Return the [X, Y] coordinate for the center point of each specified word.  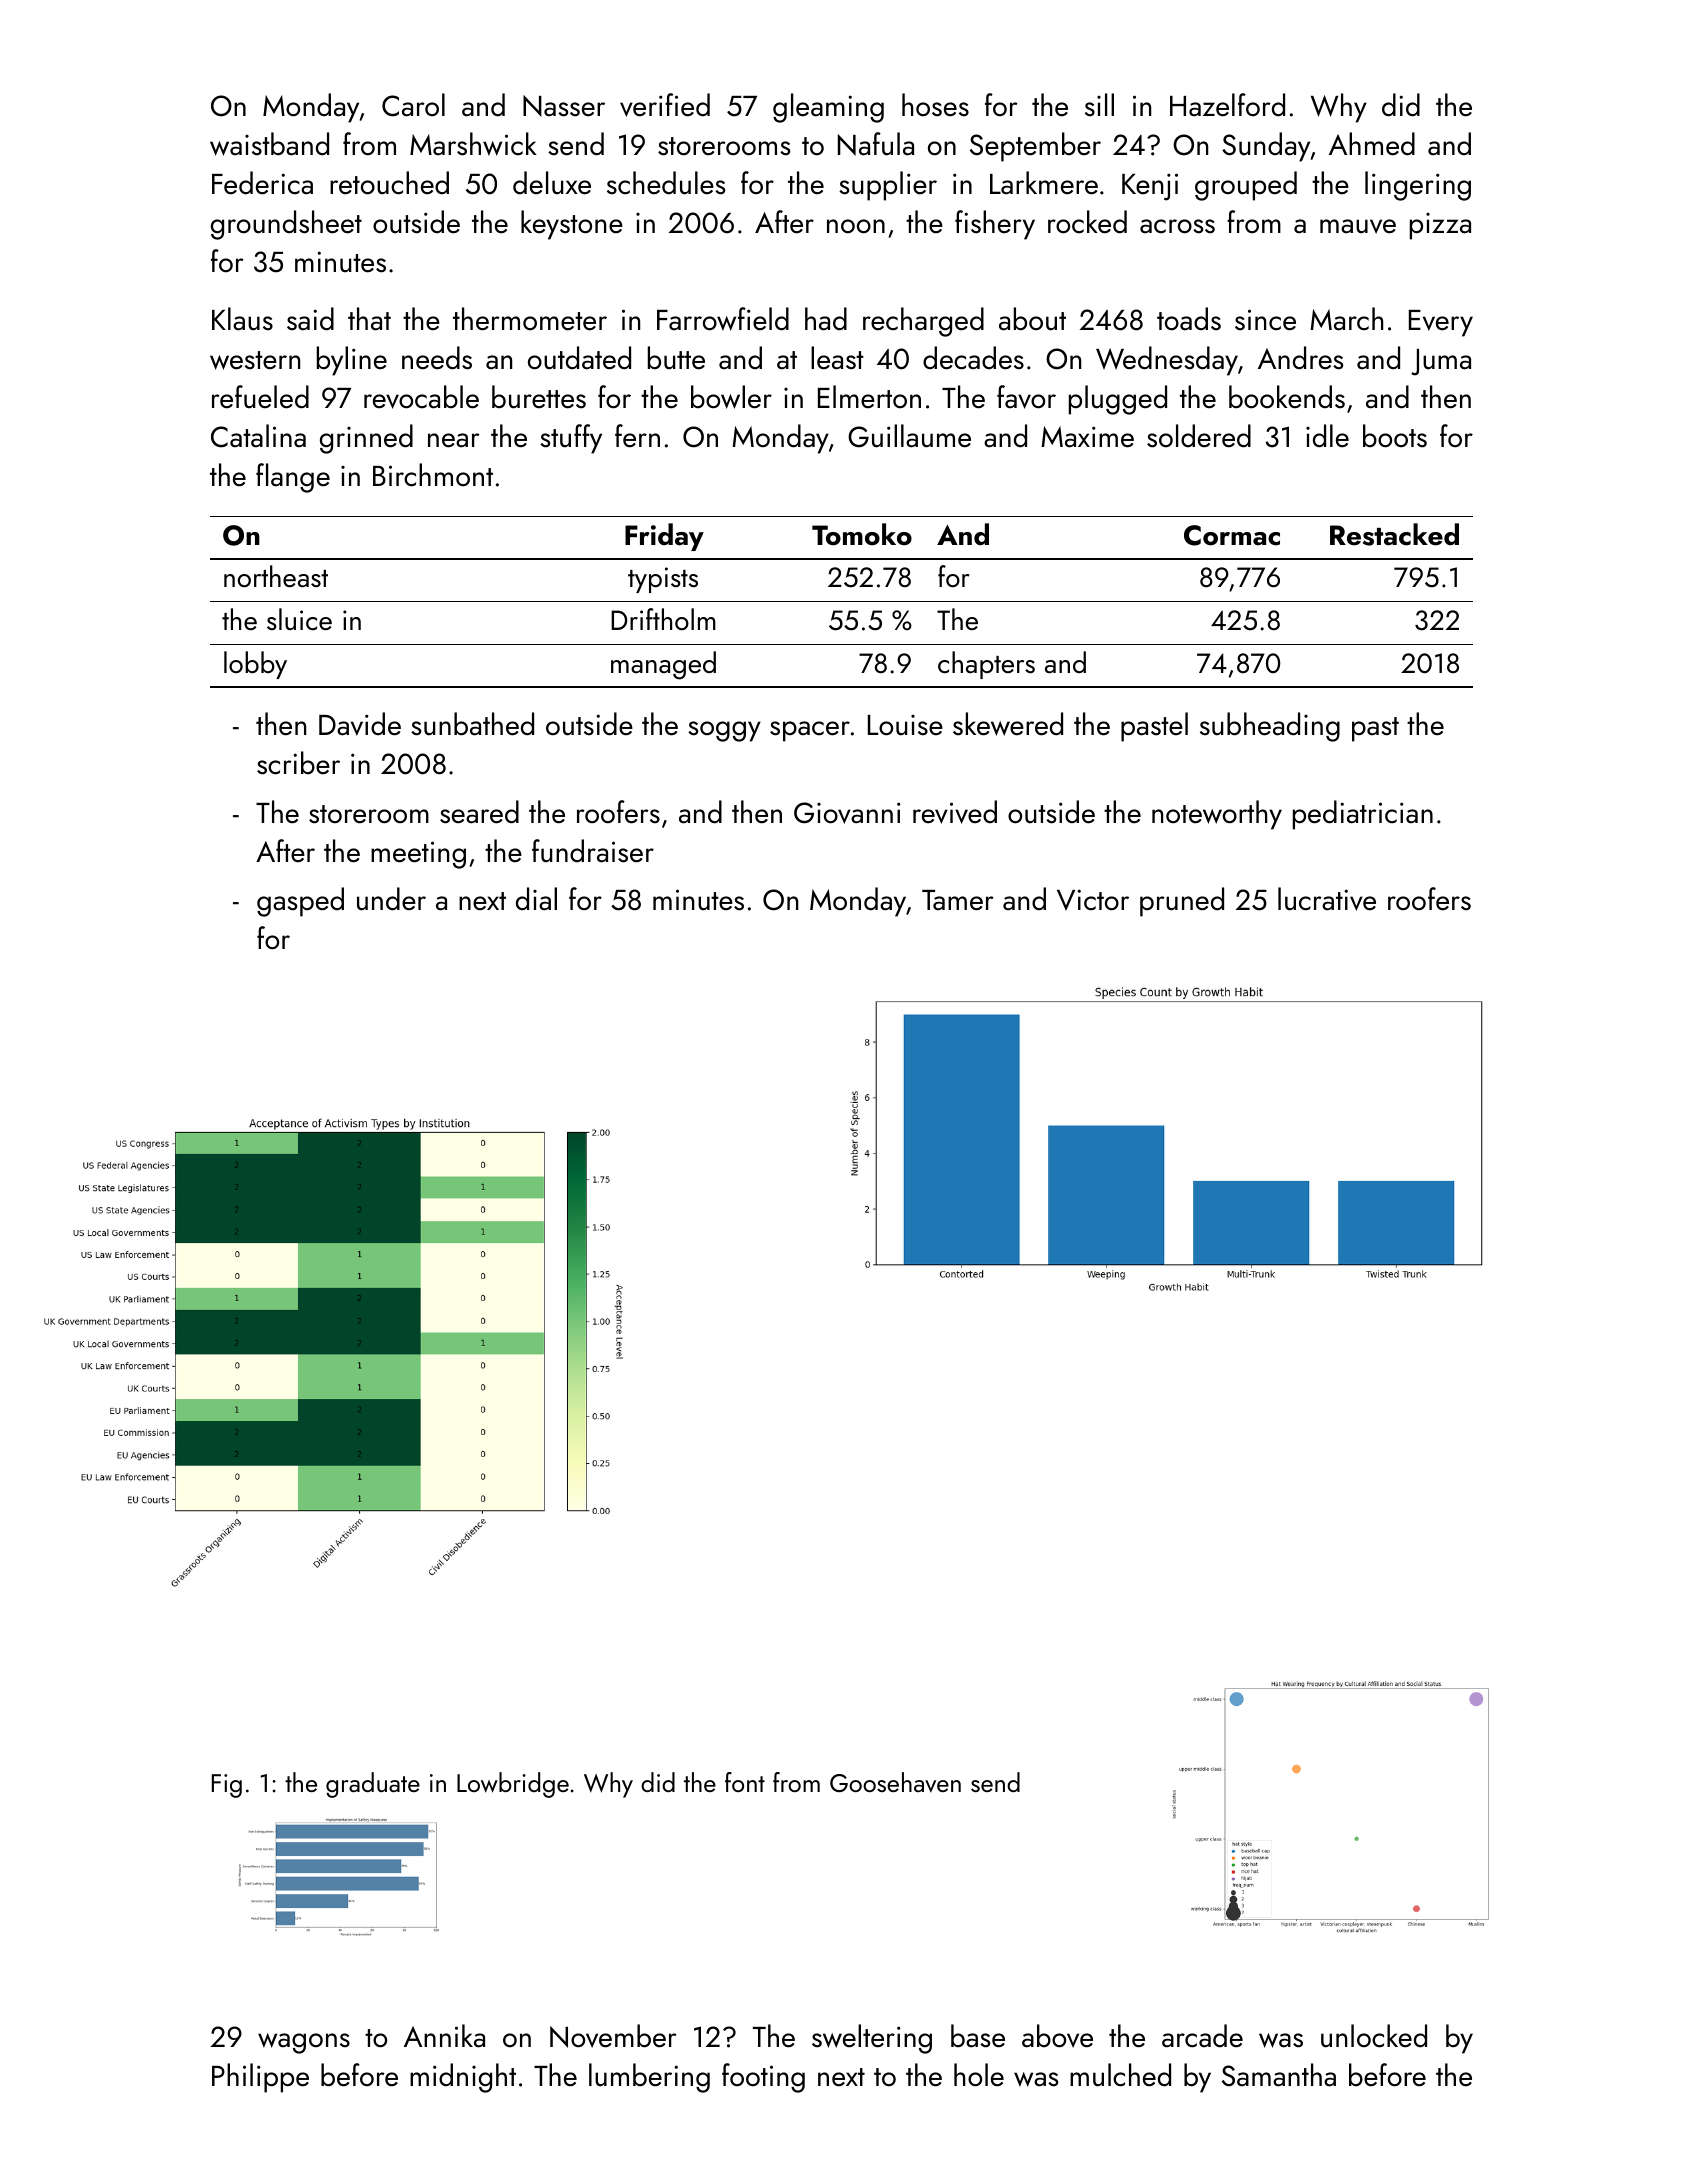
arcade [1202, 2036]
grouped [1246, 186]
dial [536, 899]
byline [352, 361]
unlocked [1374, 2036]
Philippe [260, 2078]
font [745, 1782]
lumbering [649, 2078]
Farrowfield [723, 319]
